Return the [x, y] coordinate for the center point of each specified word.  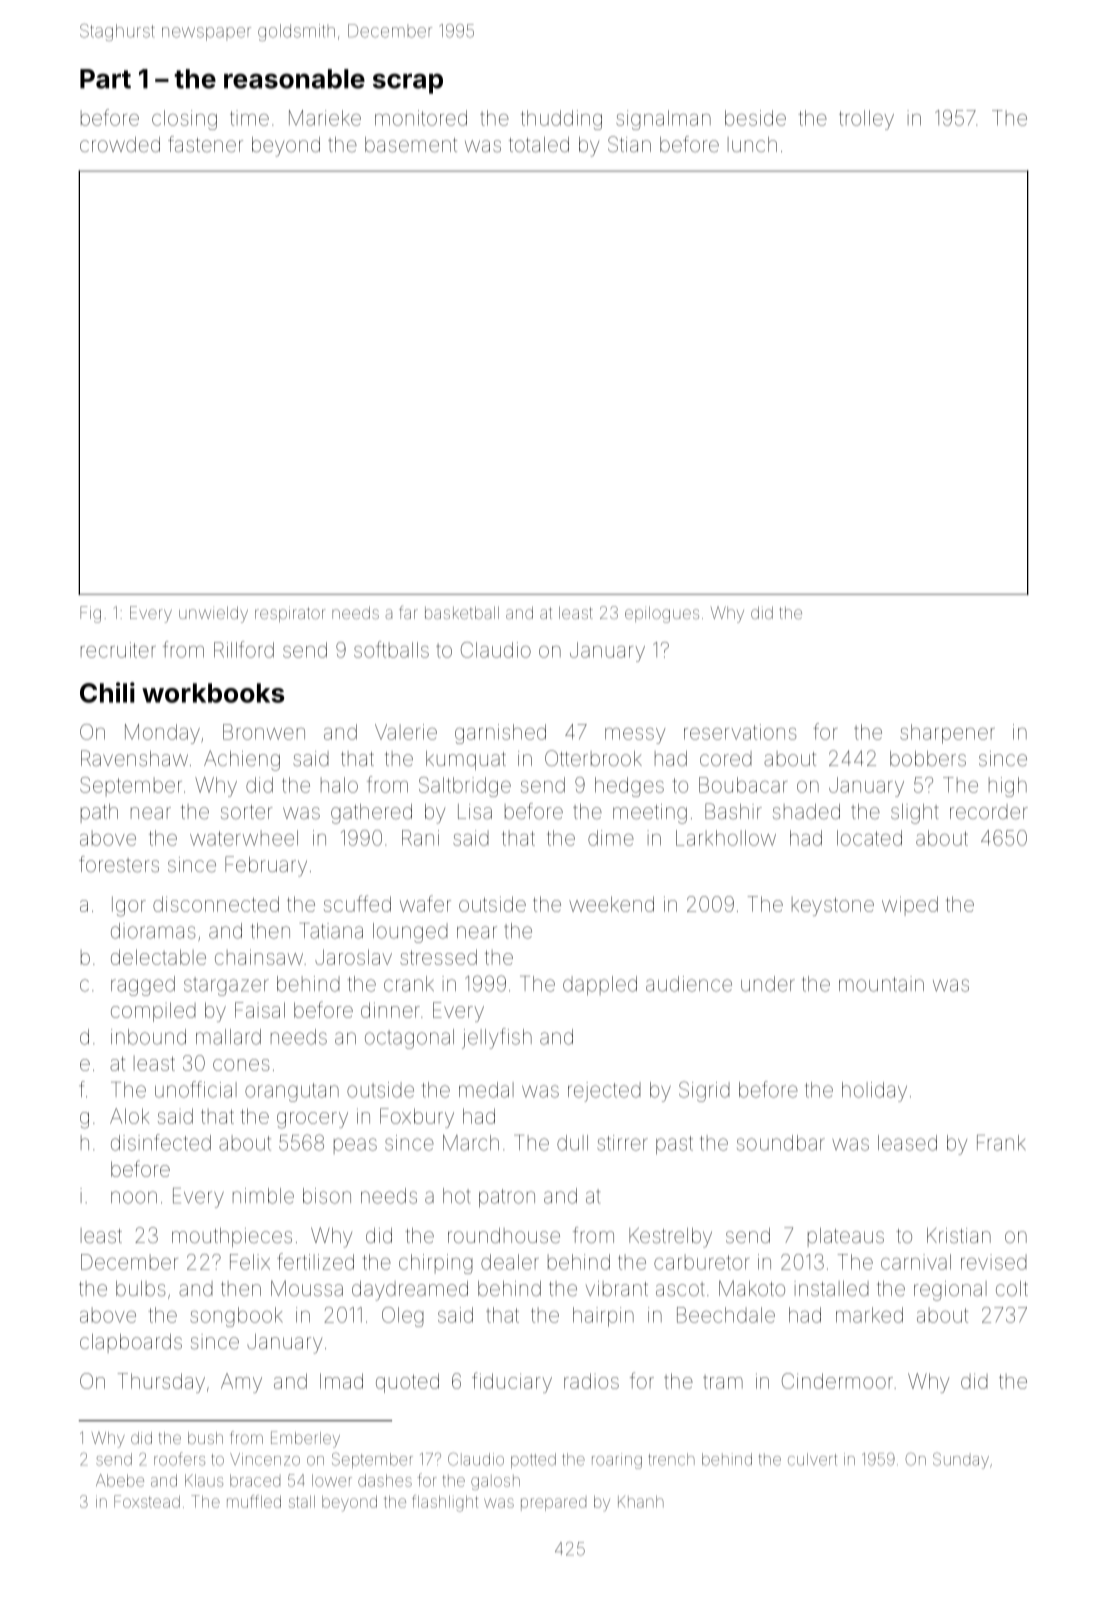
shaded [806, 811]
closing [184, 120]
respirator [290, 614]
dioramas [153, 931]
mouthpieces [232, 1237]
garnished [500, 734]
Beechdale [726, 1315]
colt [1012, 1288]
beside [755, 118]
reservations [740, 732]
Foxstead [147, 1501]
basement [411, 144]
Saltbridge [465, 787]
